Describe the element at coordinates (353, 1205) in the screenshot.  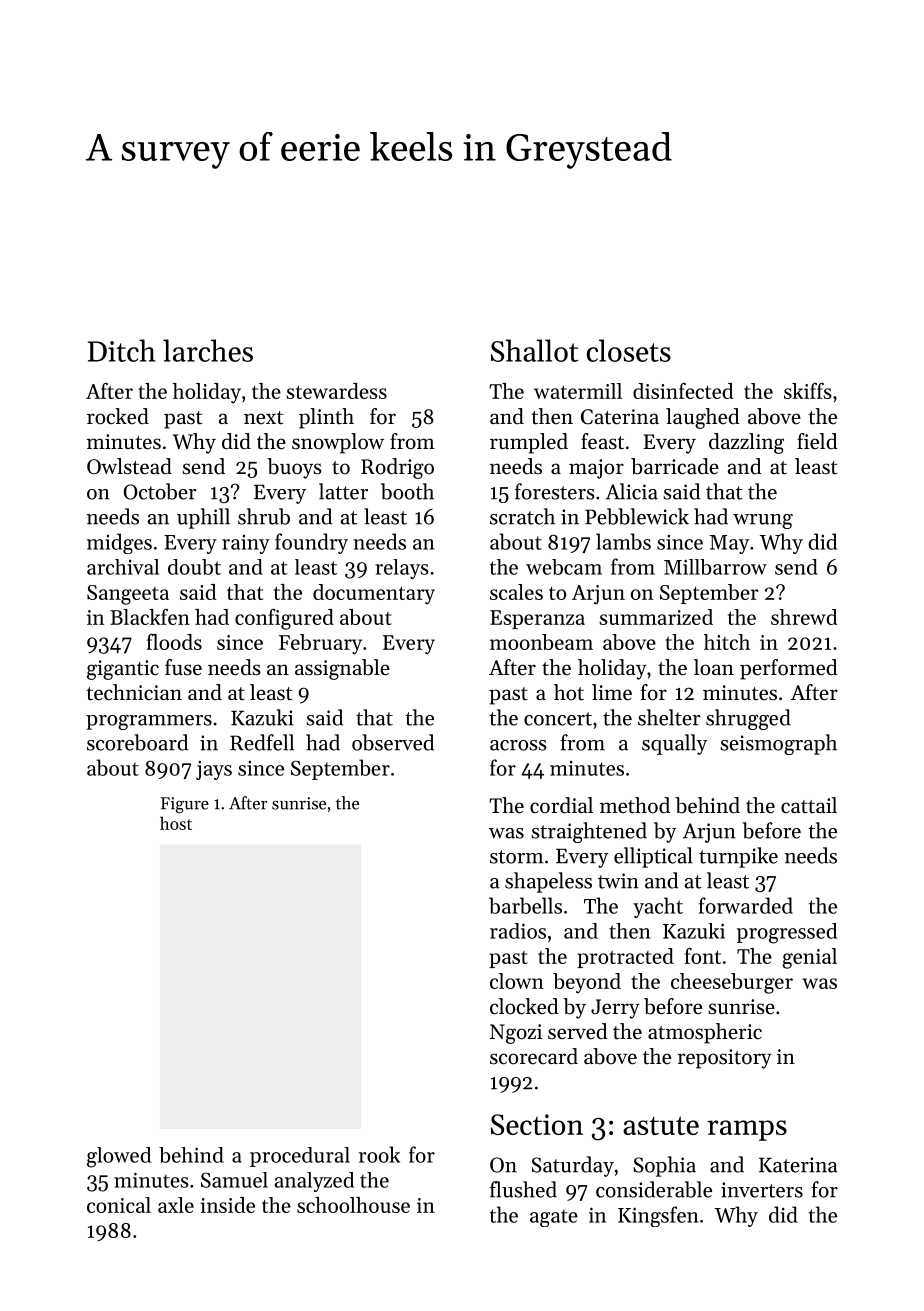
I see `schoolhouse` at that location.
